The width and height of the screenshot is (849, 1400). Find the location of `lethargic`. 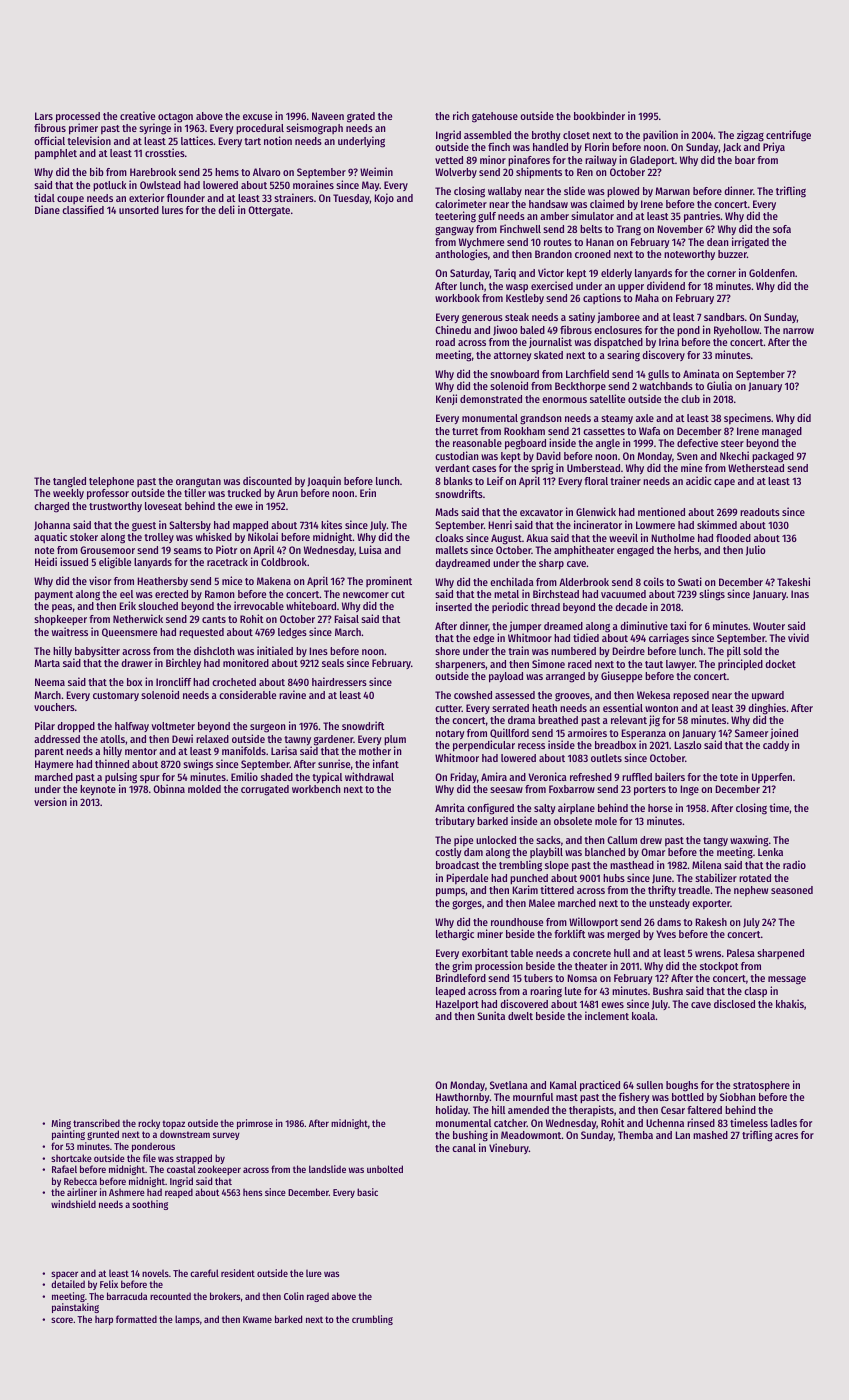

lethargic is located at coordinates (455, 935).
